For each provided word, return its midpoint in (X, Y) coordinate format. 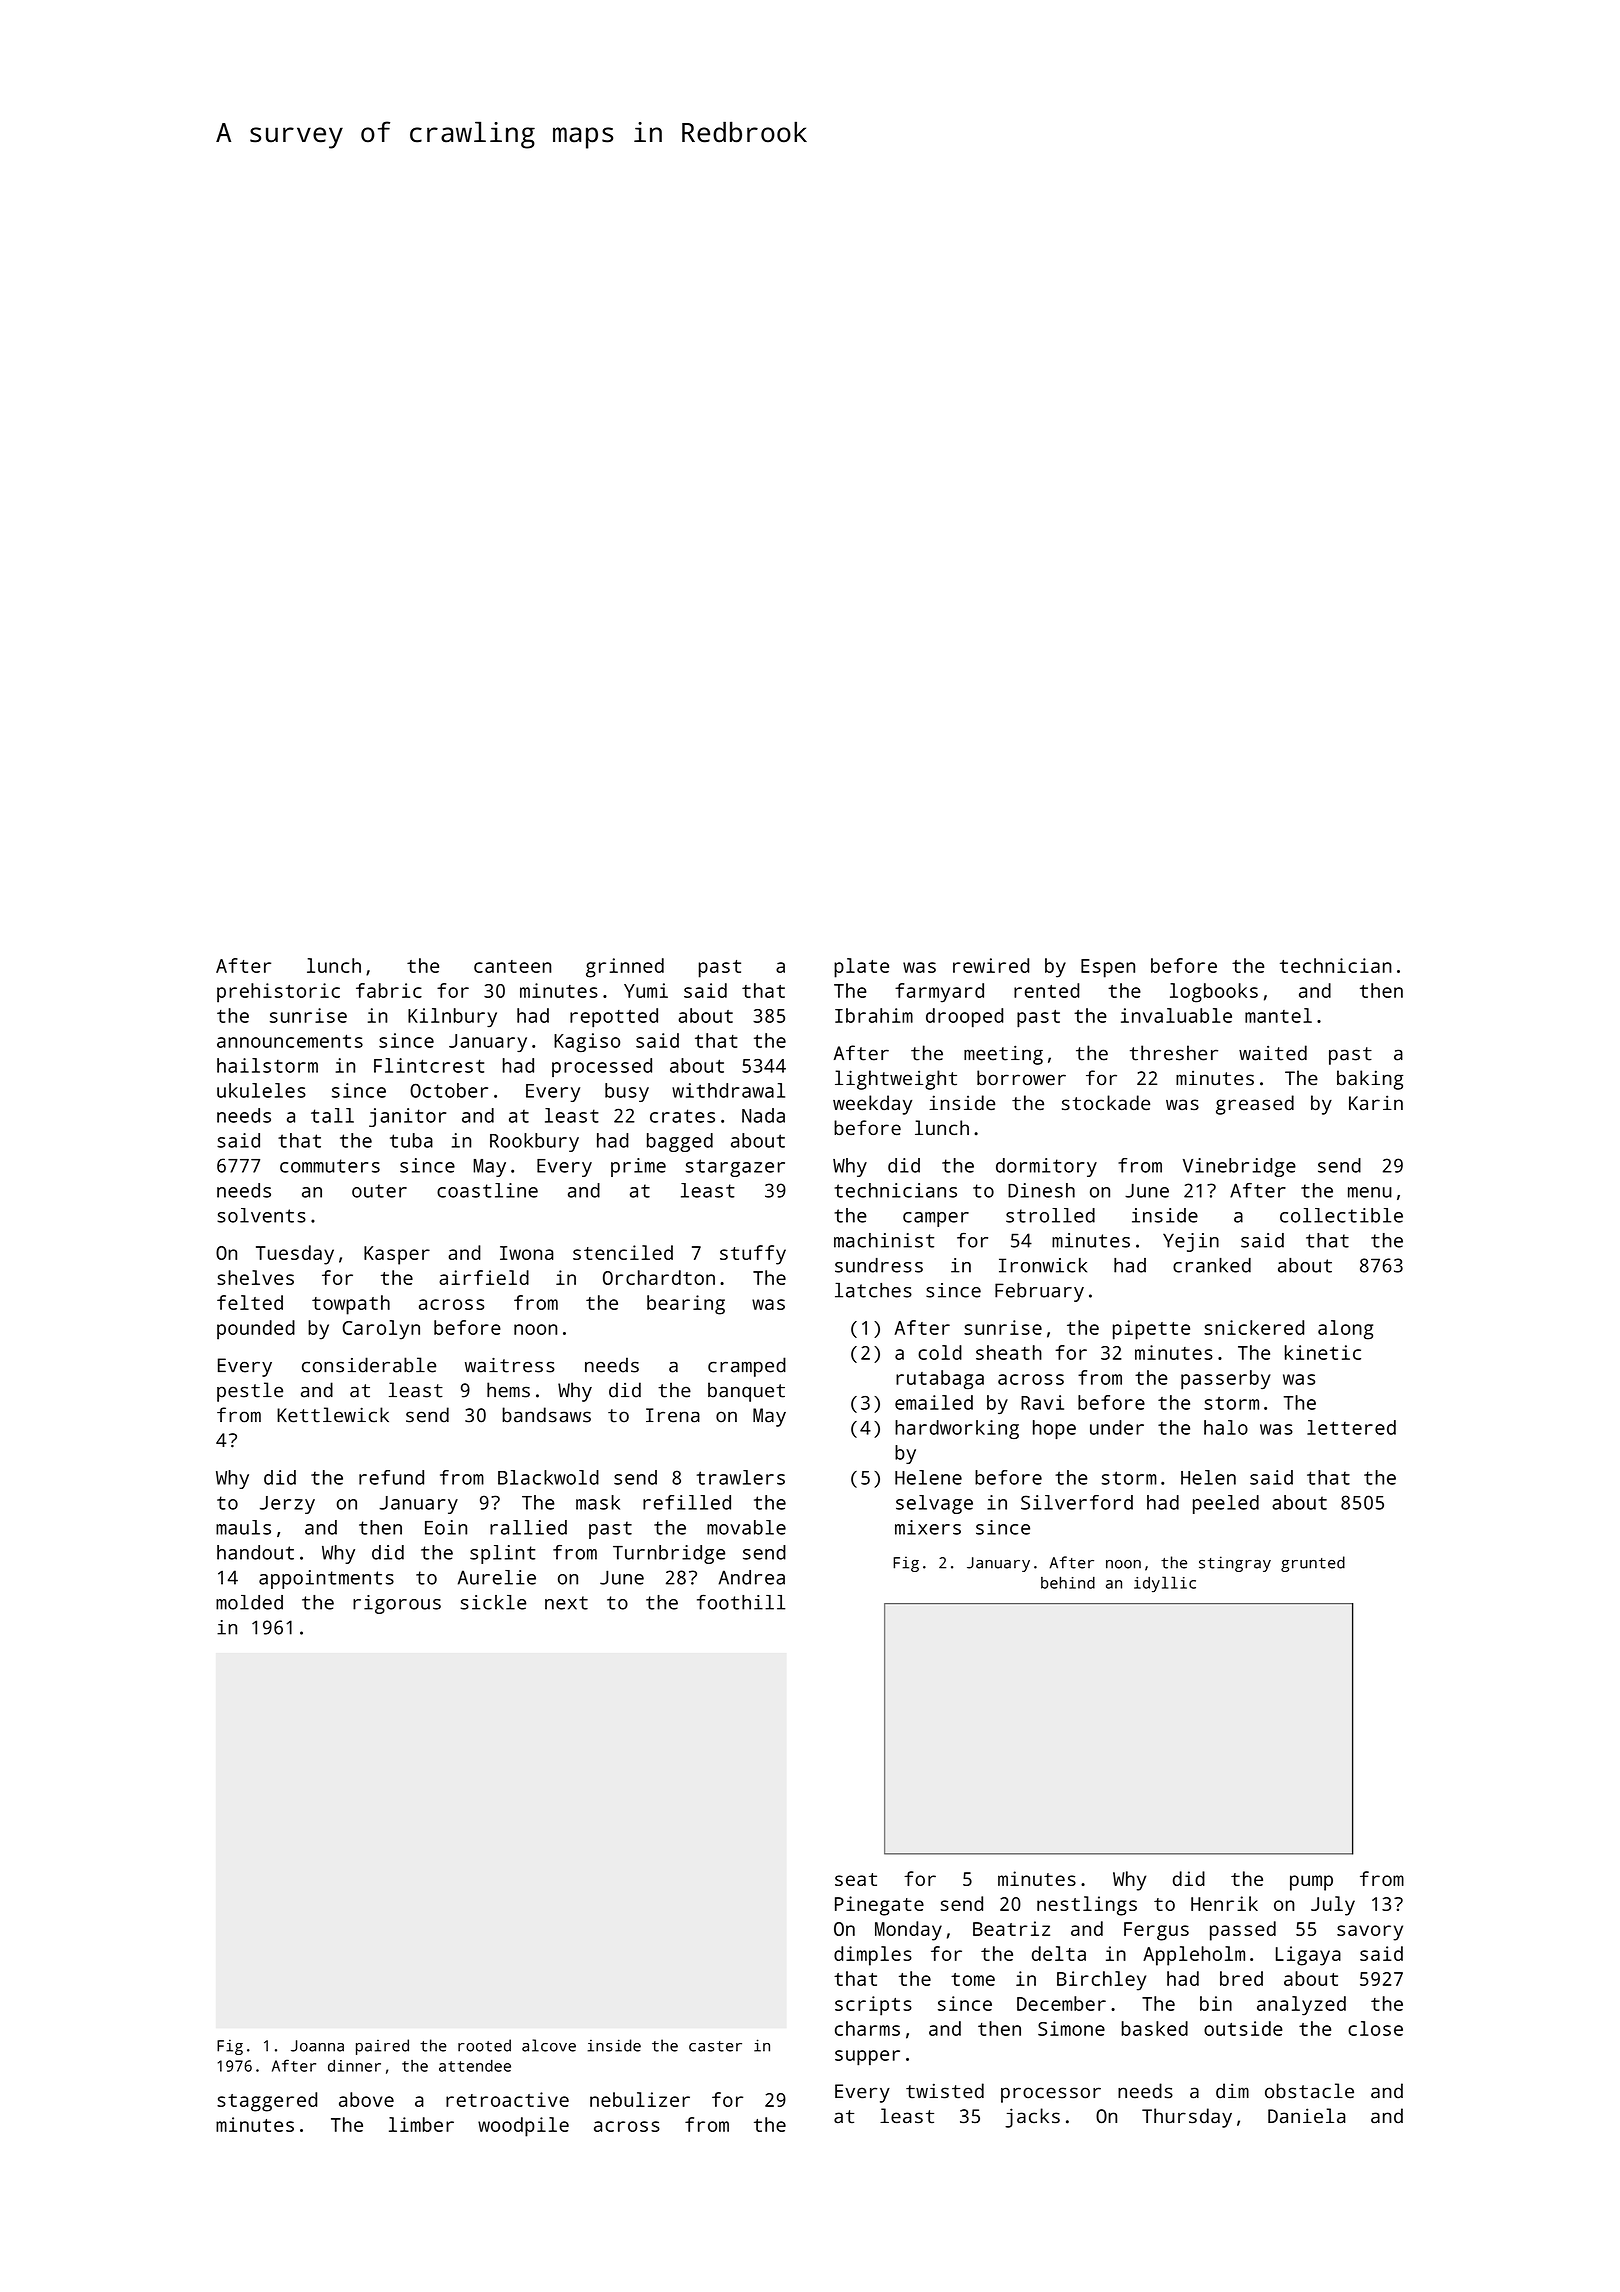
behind (1068, 1583)
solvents (261, 1215)
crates (682, 1116)
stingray (1235, 1564)
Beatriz (1011, 1928)
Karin (1376, 1102)
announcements (290, 1041)
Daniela (1307, 2116)
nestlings (1087, 1906)
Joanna (317, 2046)
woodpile (523, 2127)
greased (1255, 1105)
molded (249, 1602)
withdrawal (728, 1090)
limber (421, 2124)
